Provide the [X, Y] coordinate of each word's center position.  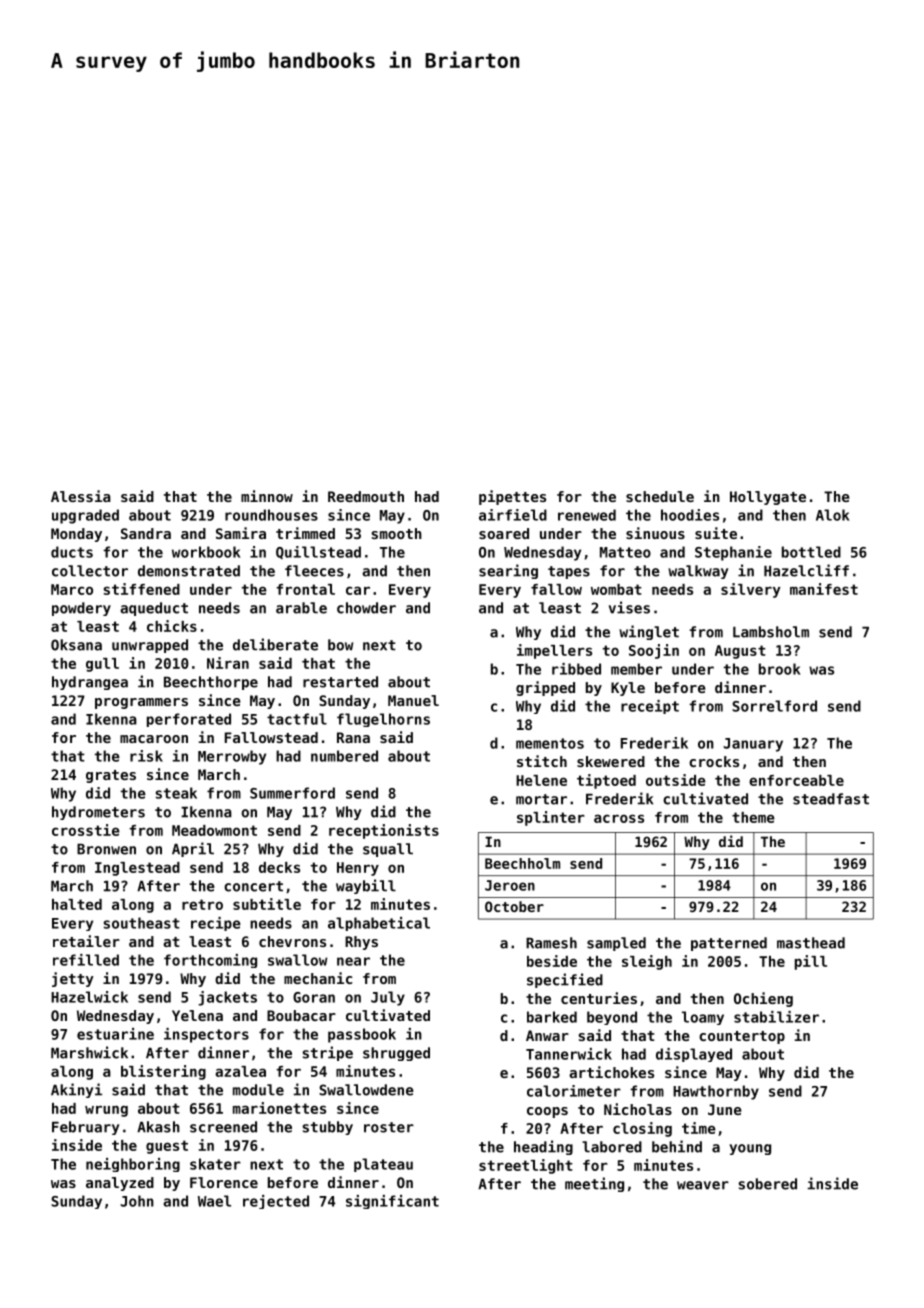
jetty [73, 979]
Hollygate [768, 498]
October [514, 906]
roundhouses [271, 515]
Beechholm [522, 863]
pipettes [512, 497]
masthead [811, 943]
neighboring [133, 1165]
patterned [729, 944]
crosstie [86, 830]
